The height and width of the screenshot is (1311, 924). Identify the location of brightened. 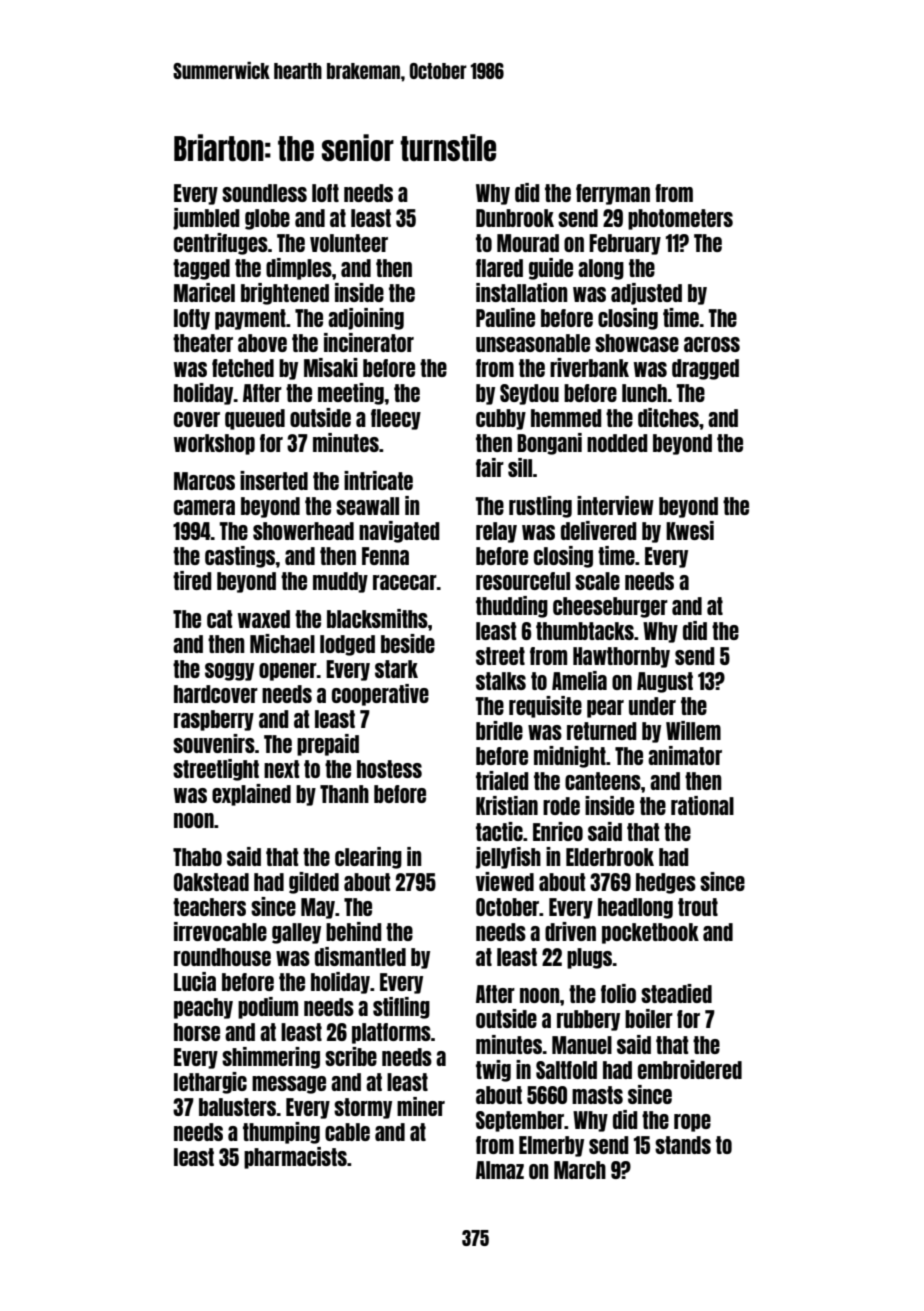
(285, 294).
